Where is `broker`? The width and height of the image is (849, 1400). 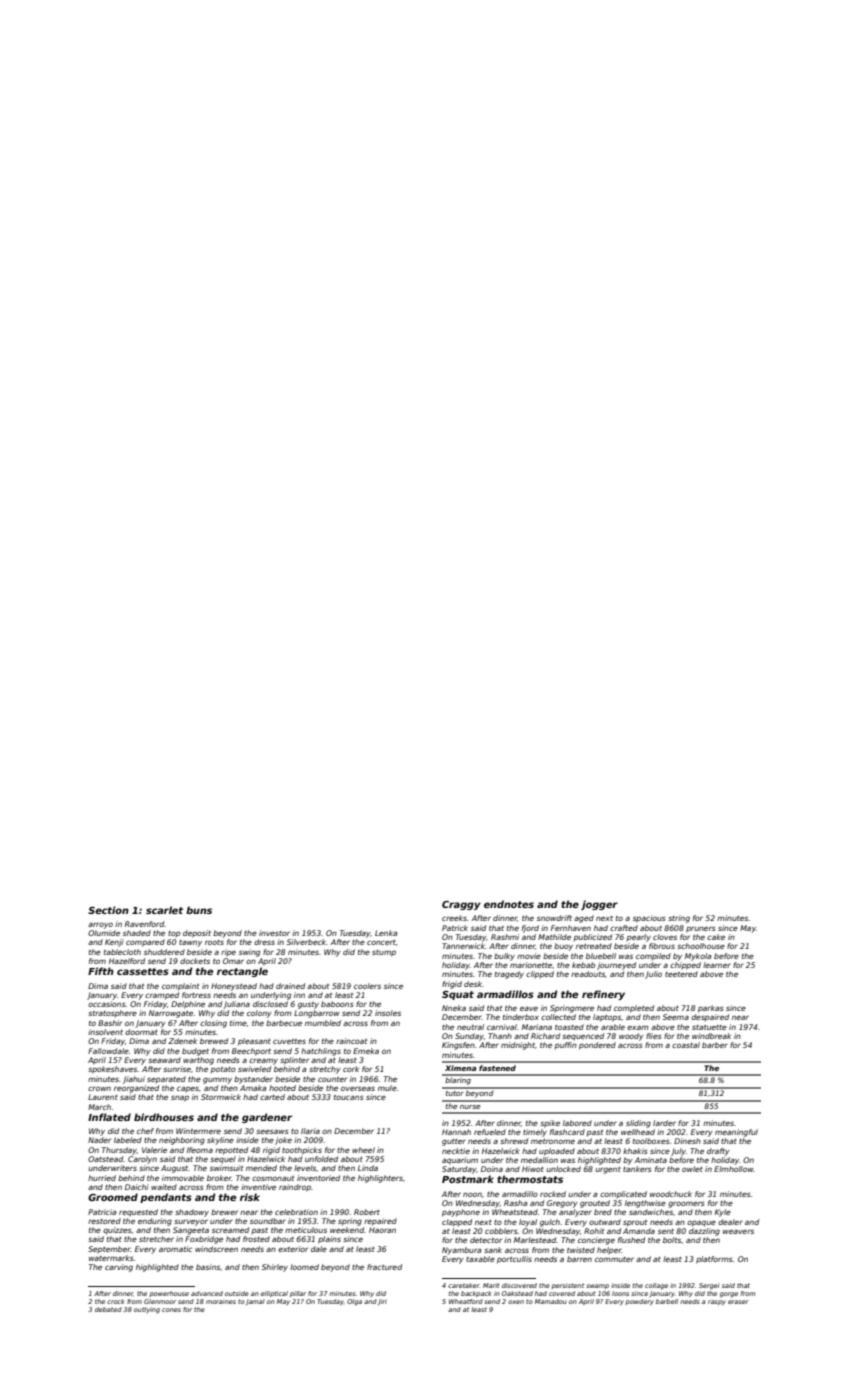 broker is located at coordinates (219, 1178).
